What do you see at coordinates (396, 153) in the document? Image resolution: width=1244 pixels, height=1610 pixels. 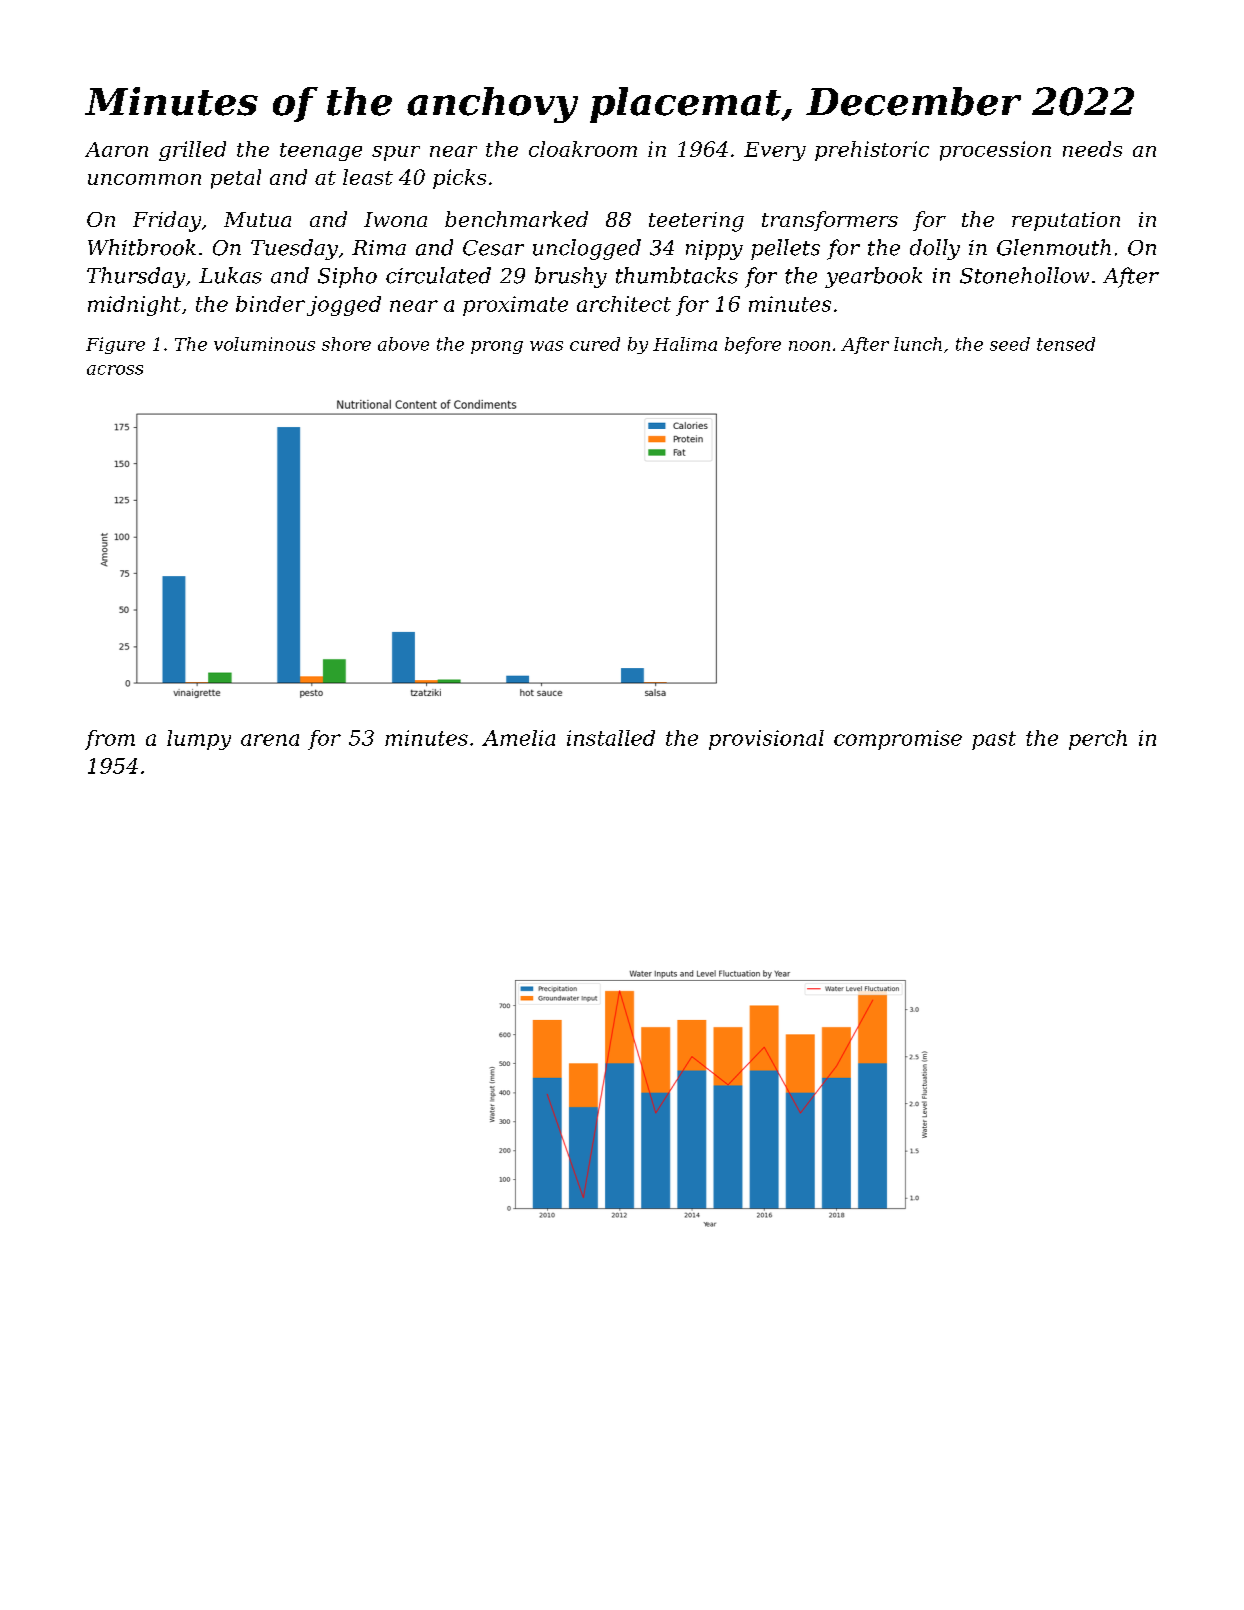 I see `spur` at bounding box center [396, 153].
